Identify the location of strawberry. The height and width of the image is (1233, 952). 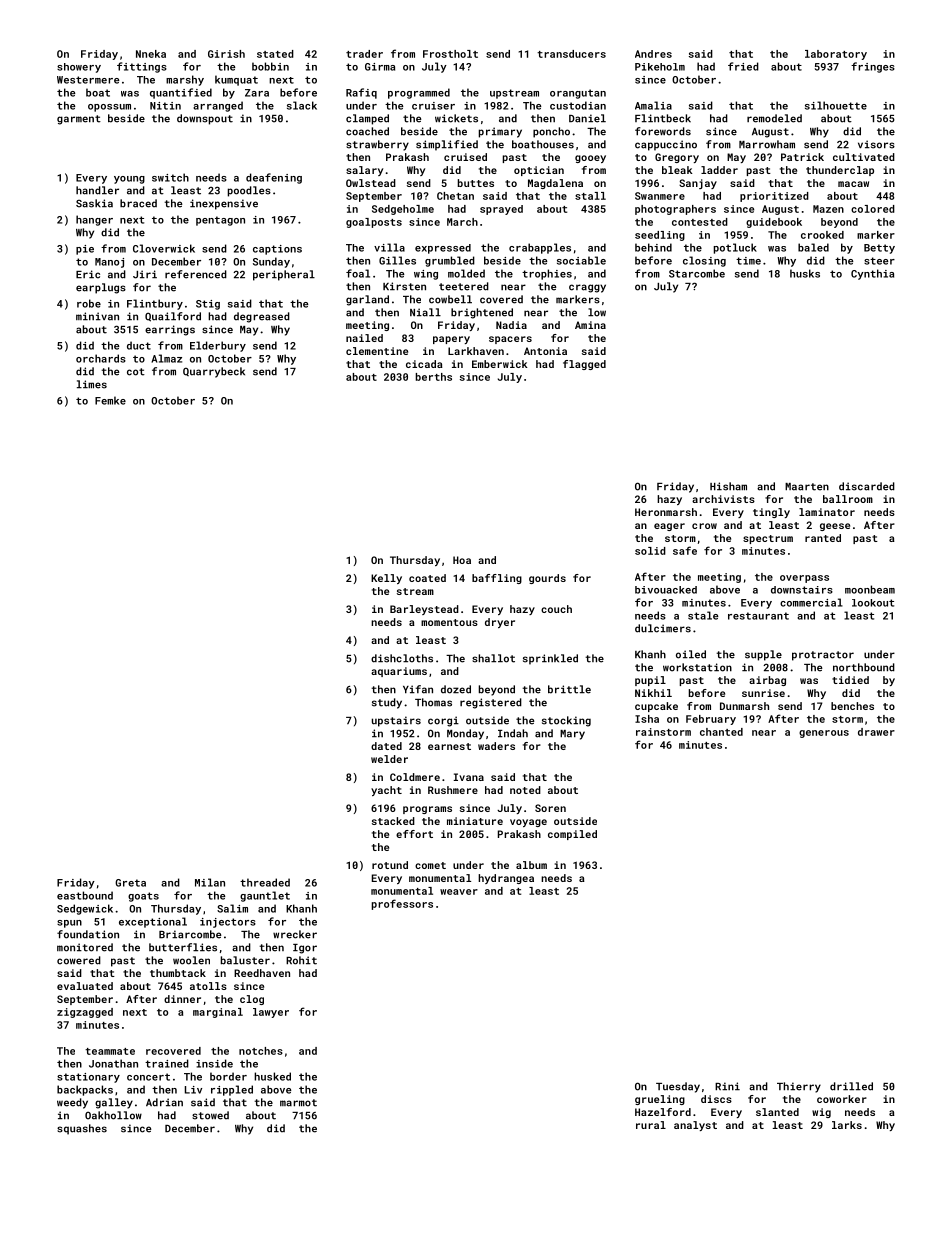
(377, 145).
